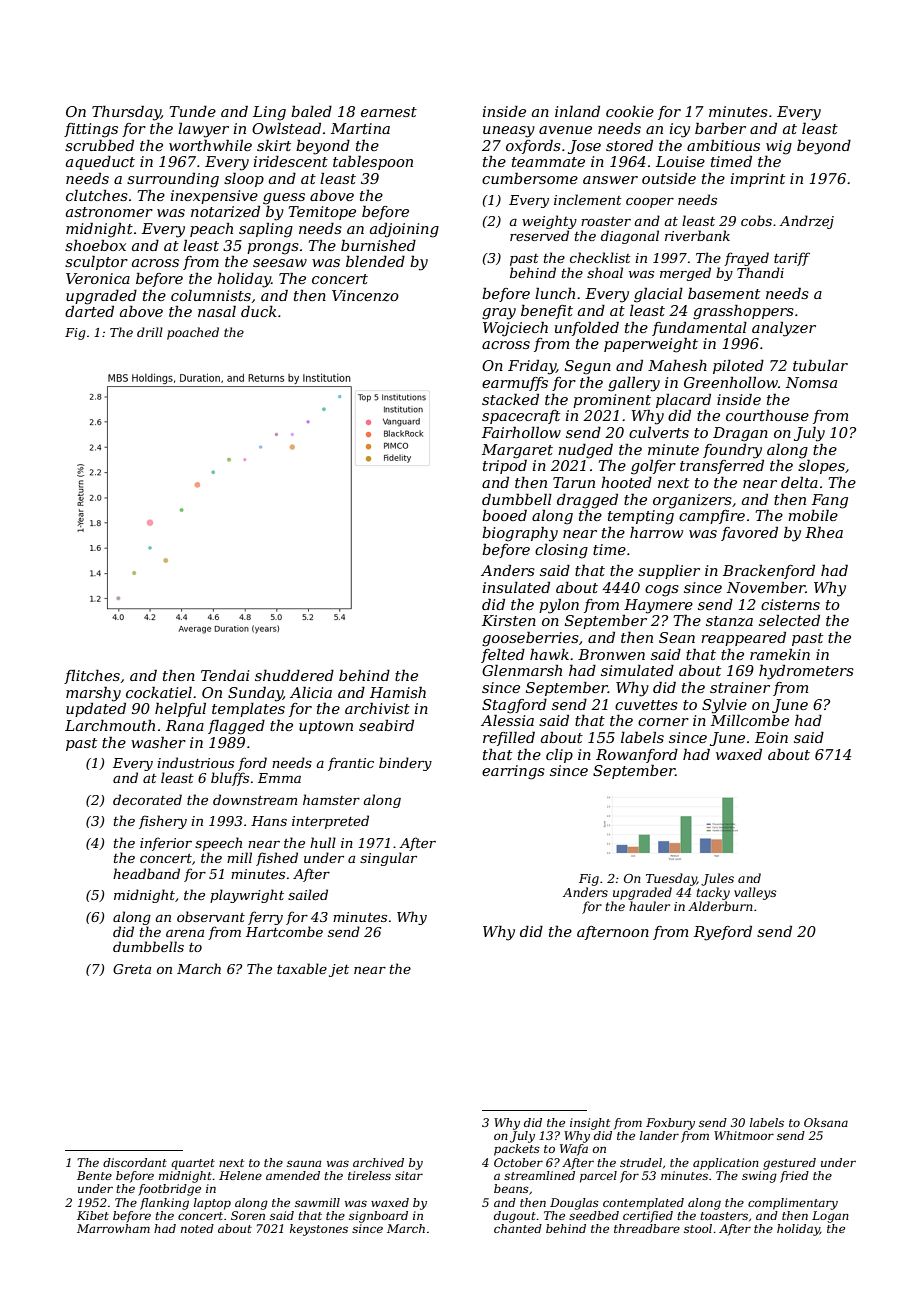 This screenshot has width=924, height=1308. I want to click on Marrowham, so click(113, 1228).
